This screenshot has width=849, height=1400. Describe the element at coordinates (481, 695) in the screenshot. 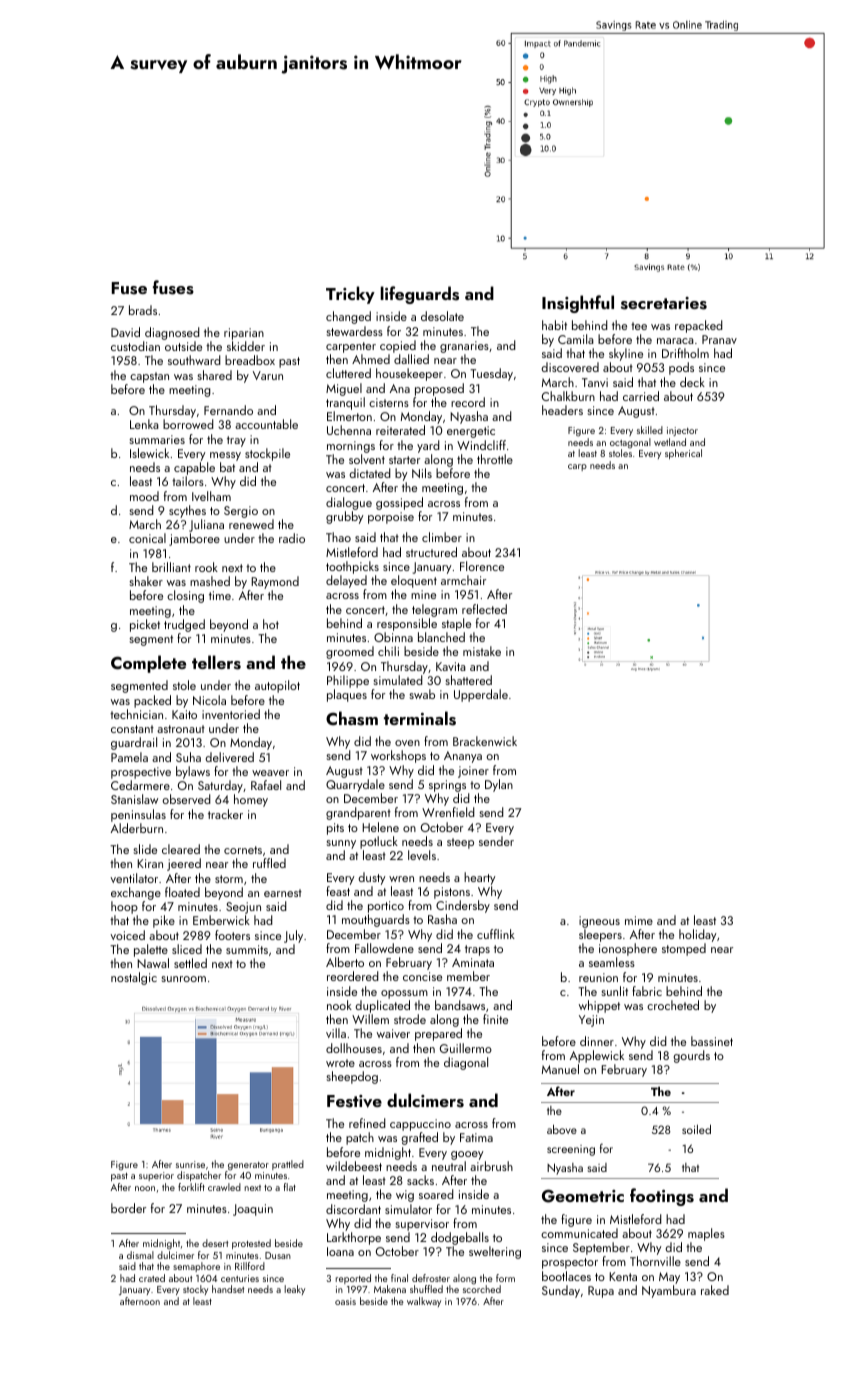

I see `Upperdale` at that location.
